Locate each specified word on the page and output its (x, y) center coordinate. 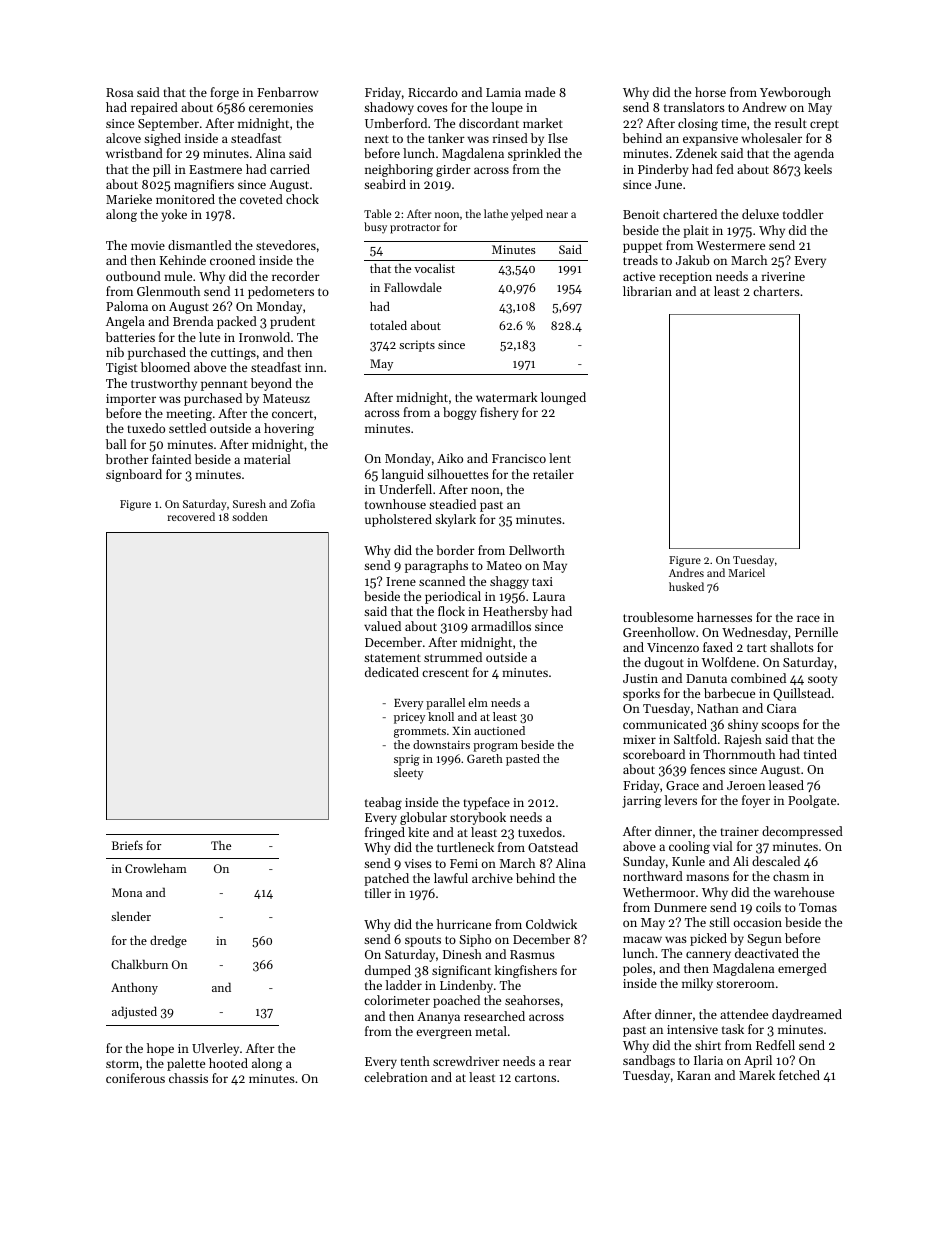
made (540, 92)
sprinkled (534, 154)
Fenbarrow (287, 92)
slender (131, 916)
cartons (535, 1078)
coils (768, 907)
